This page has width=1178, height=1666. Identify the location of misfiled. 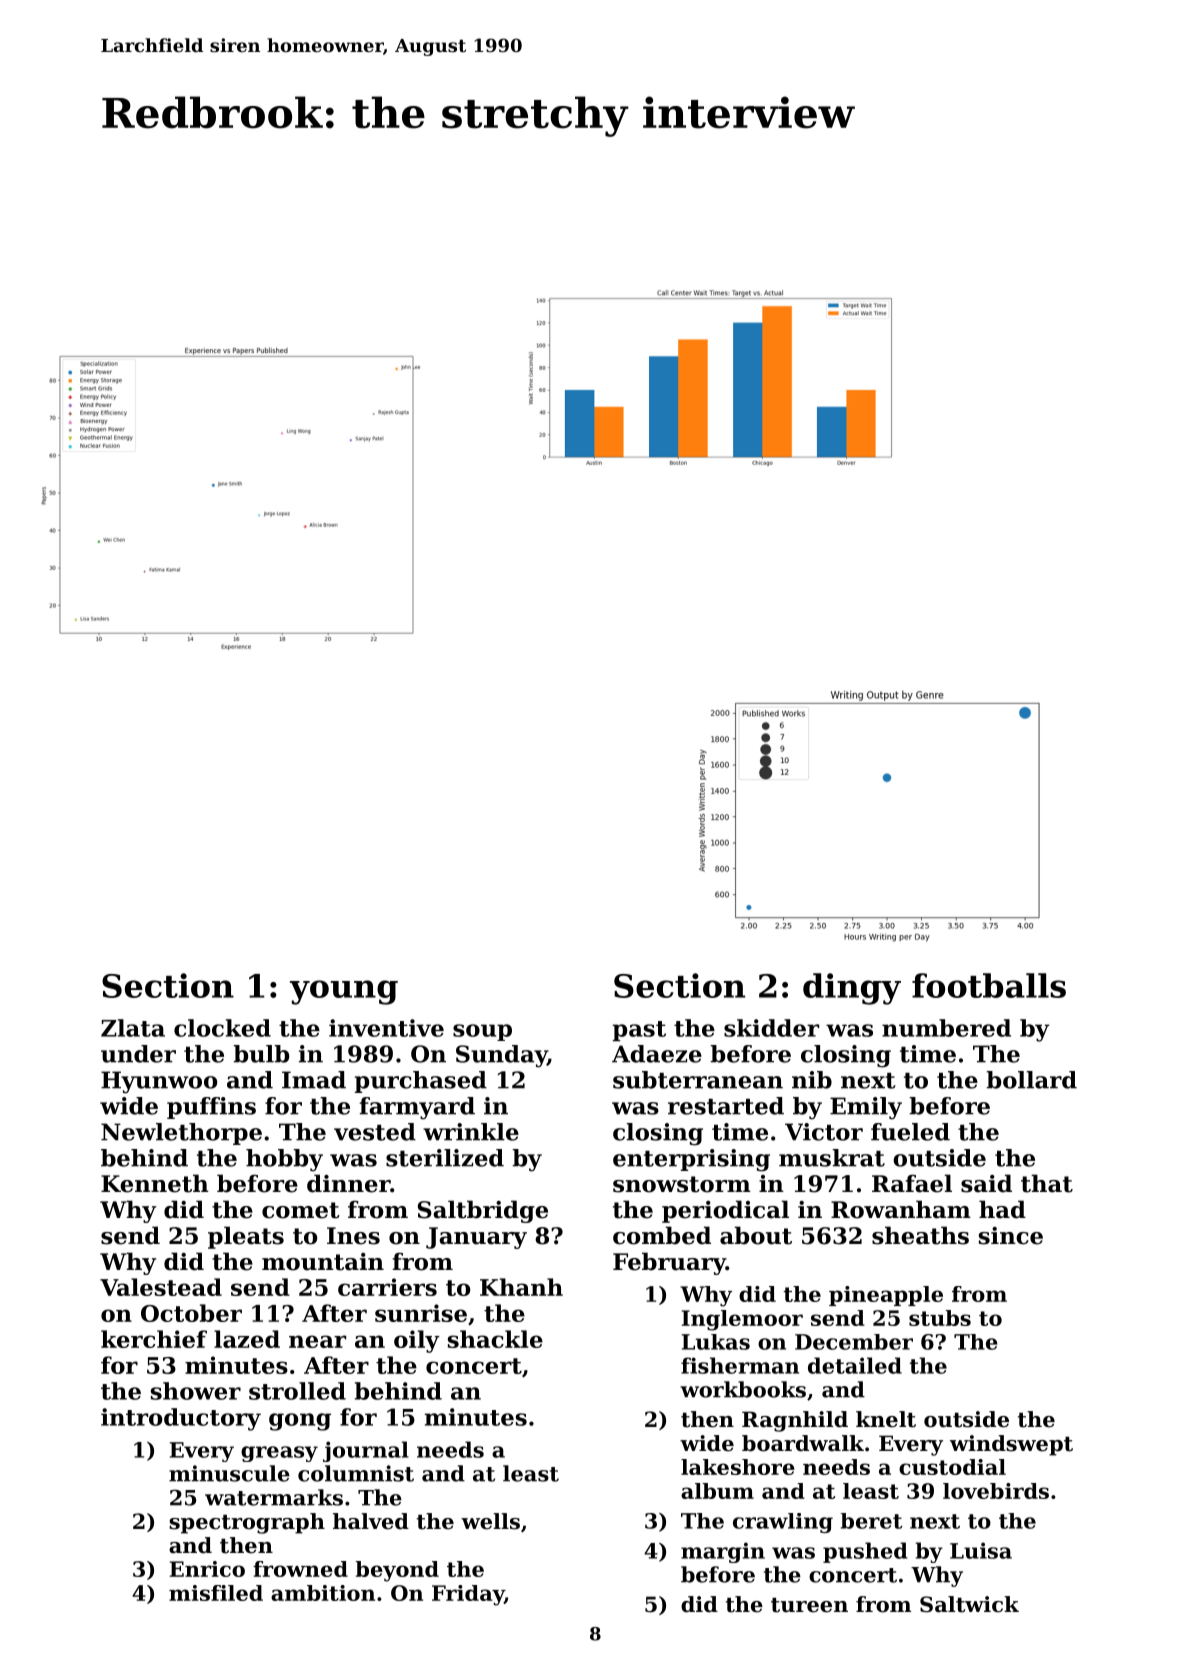
(216, 1593).
